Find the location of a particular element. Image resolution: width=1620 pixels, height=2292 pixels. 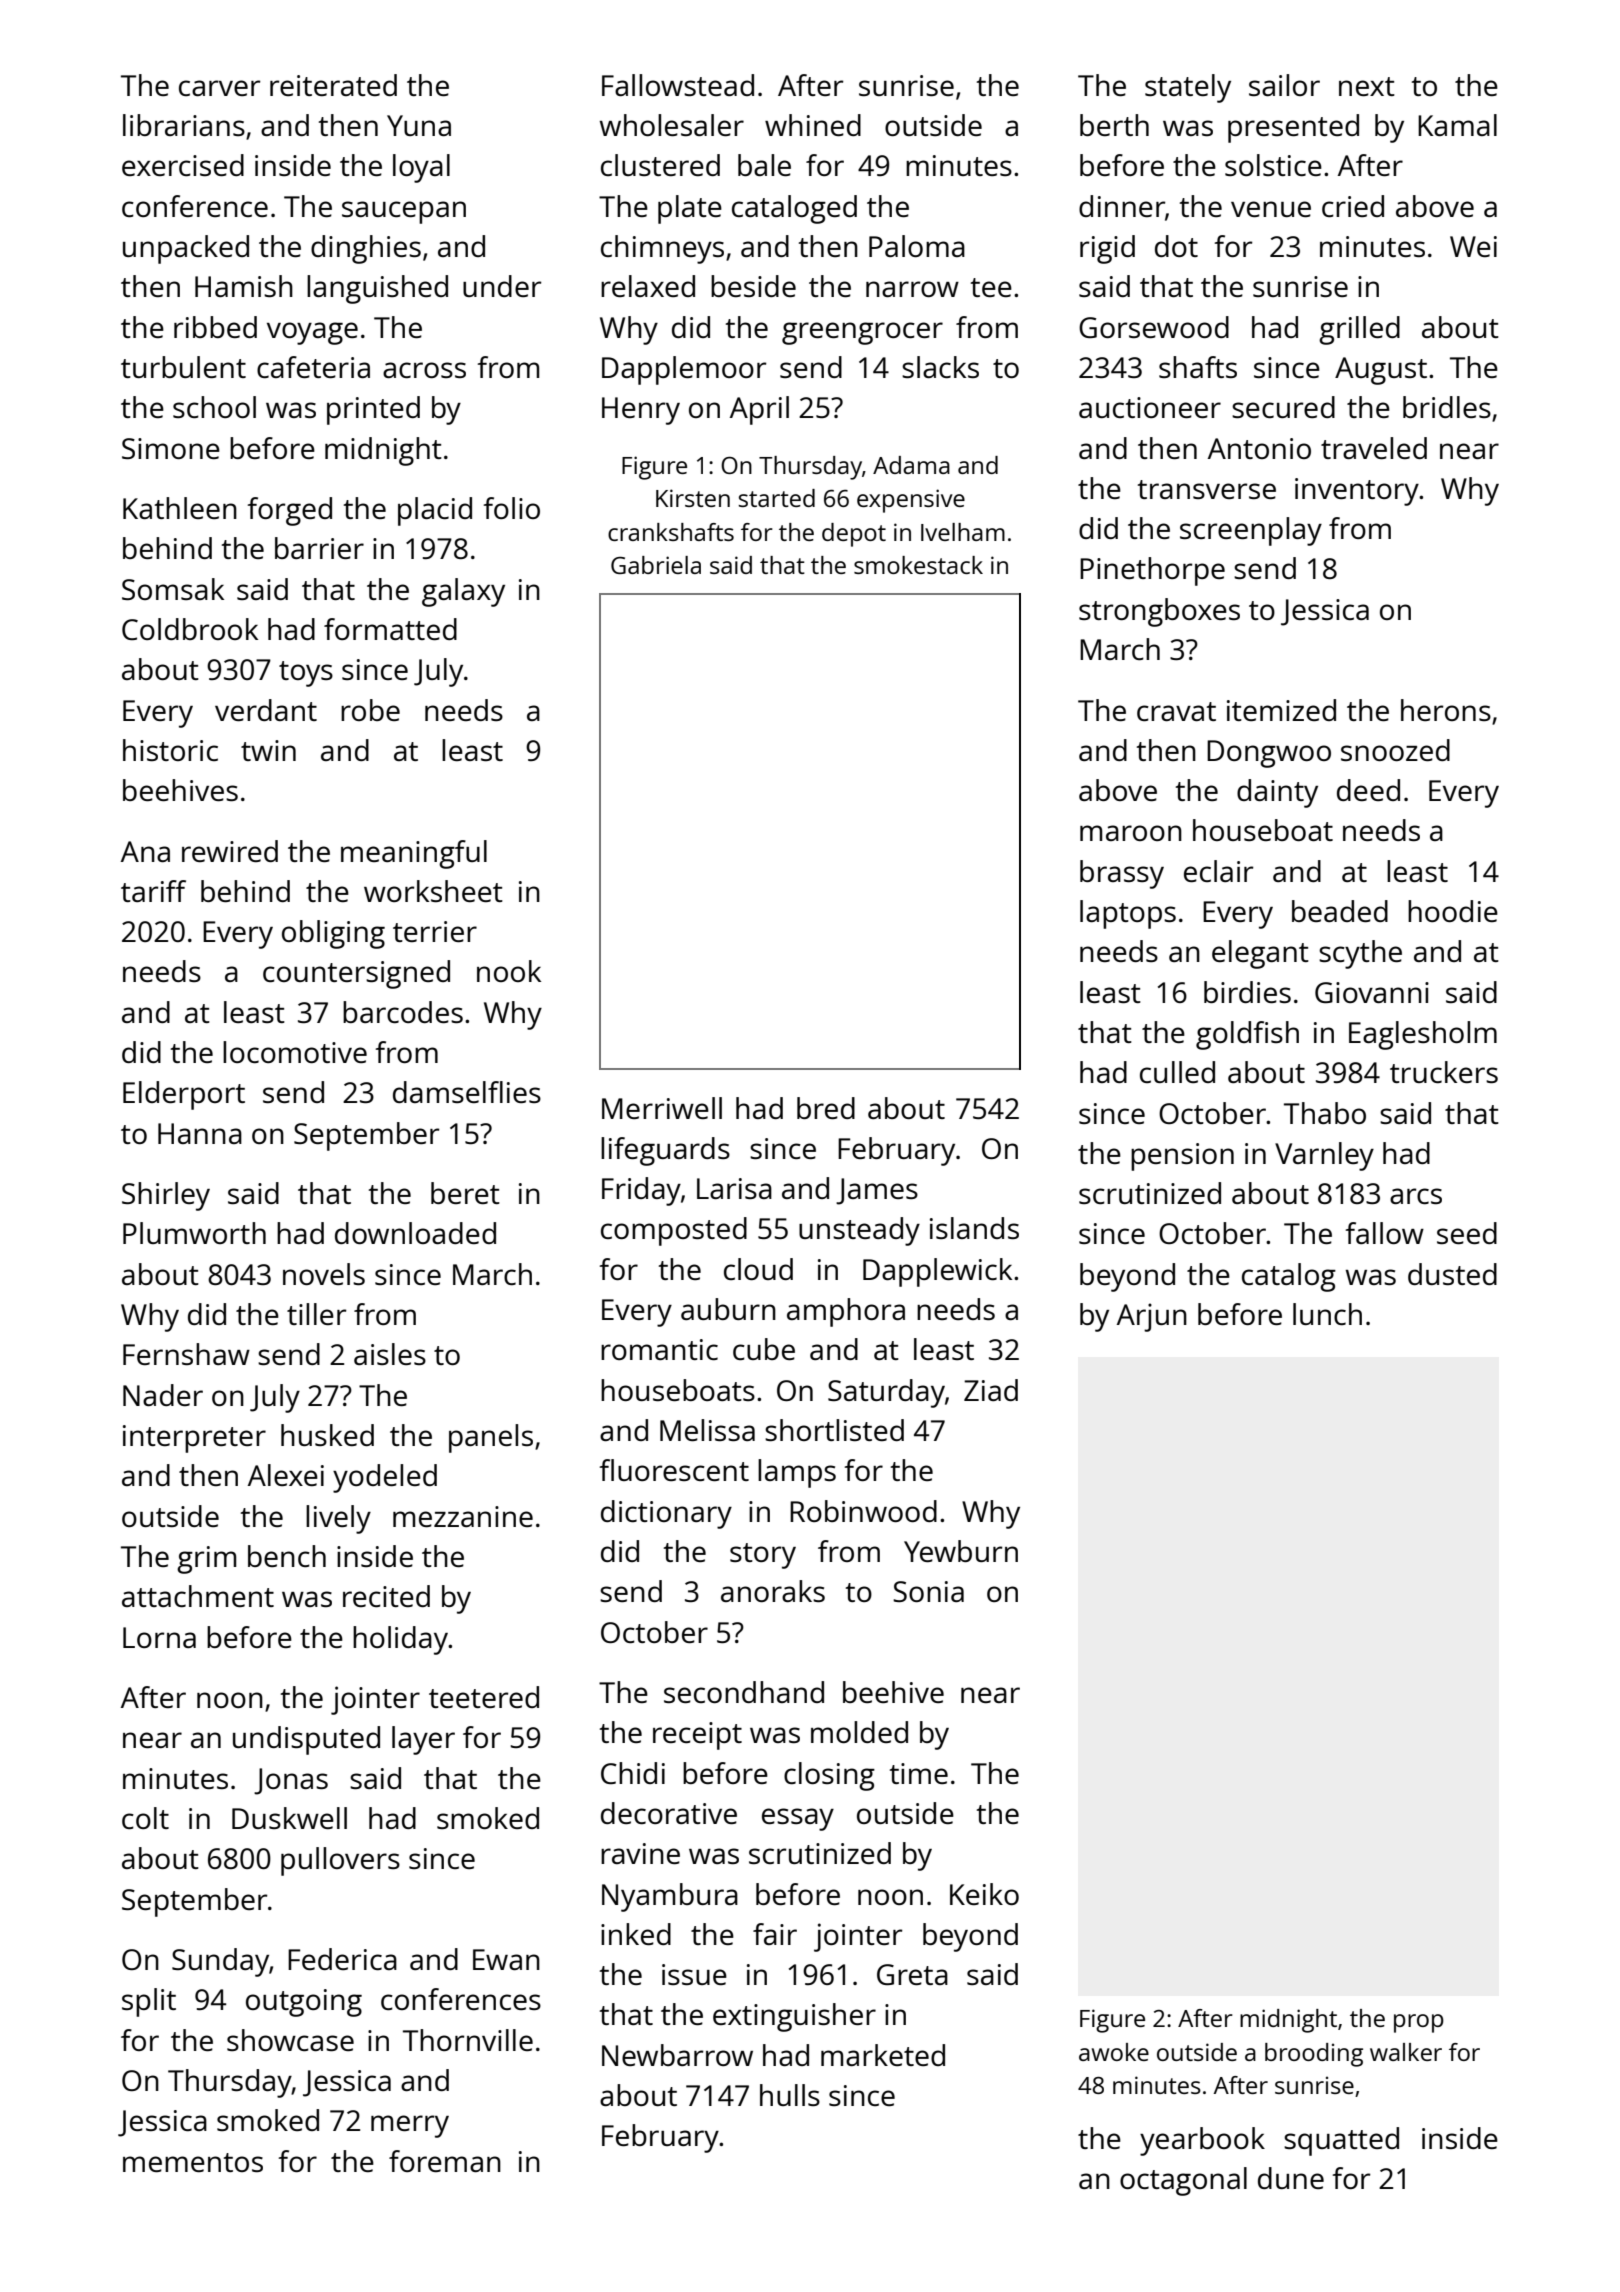

prop is located at coordinates (1419, 2023).
